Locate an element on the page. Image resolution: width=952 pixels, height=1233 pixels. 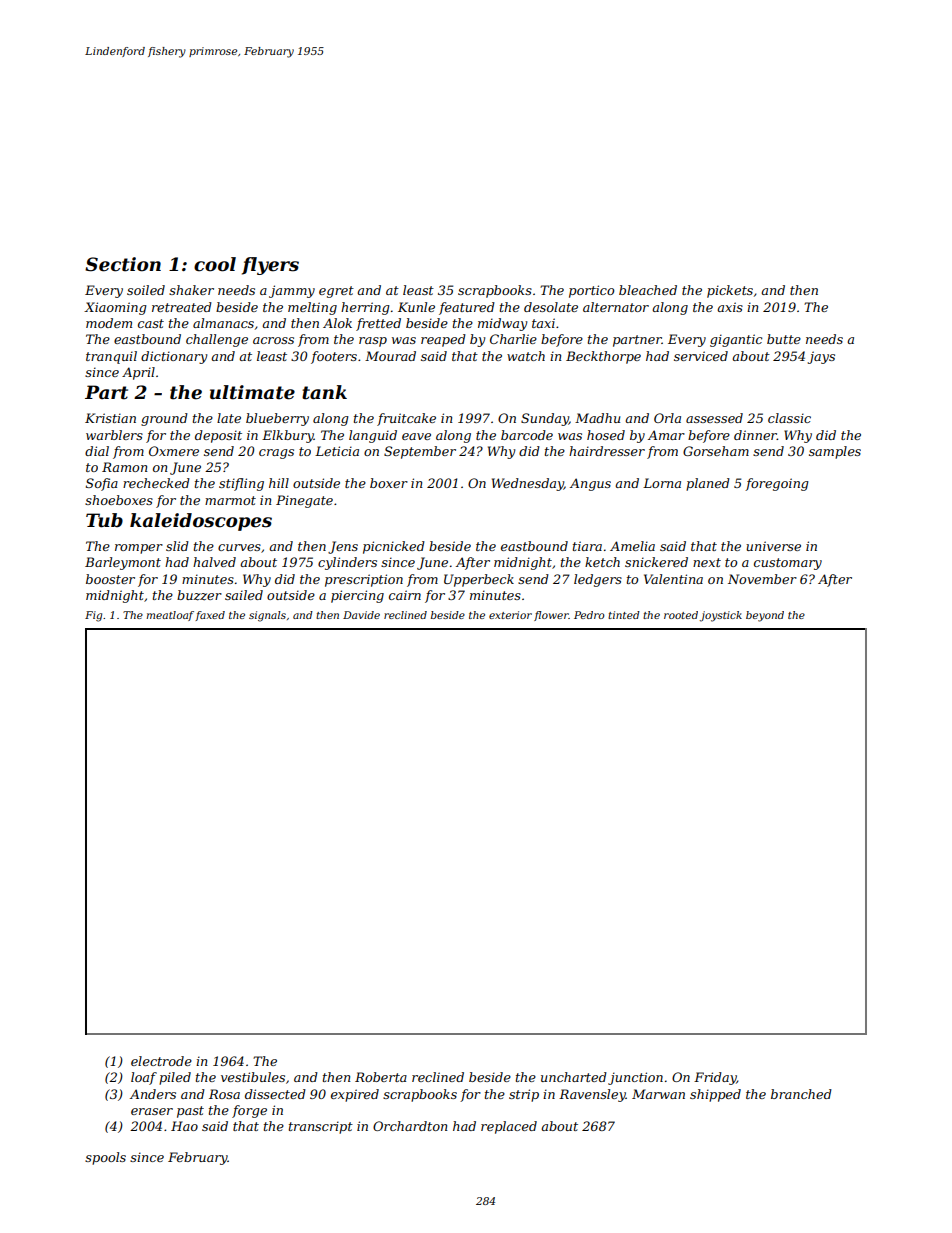
Kunle is located at coordinates (416, 307).
